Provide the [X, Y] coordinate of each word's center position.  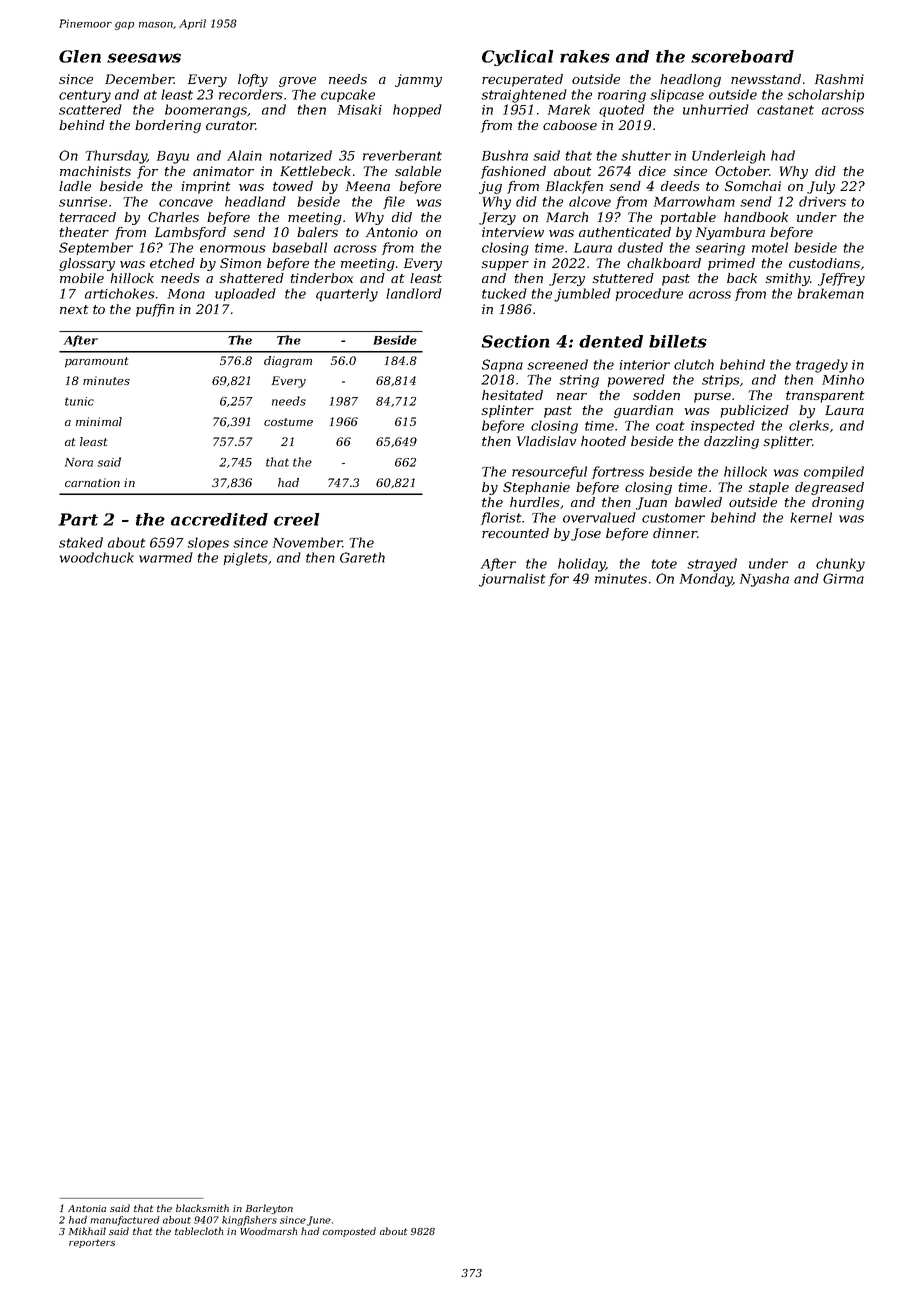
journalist [512, 580]
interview [513, 232]
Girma [843, 578]
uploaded [245, 294]
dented [611, 341]
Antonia [87, 1208]
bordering [168, 126]
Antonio [392, 232]
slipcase [677, 95]
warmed [166, 557]
